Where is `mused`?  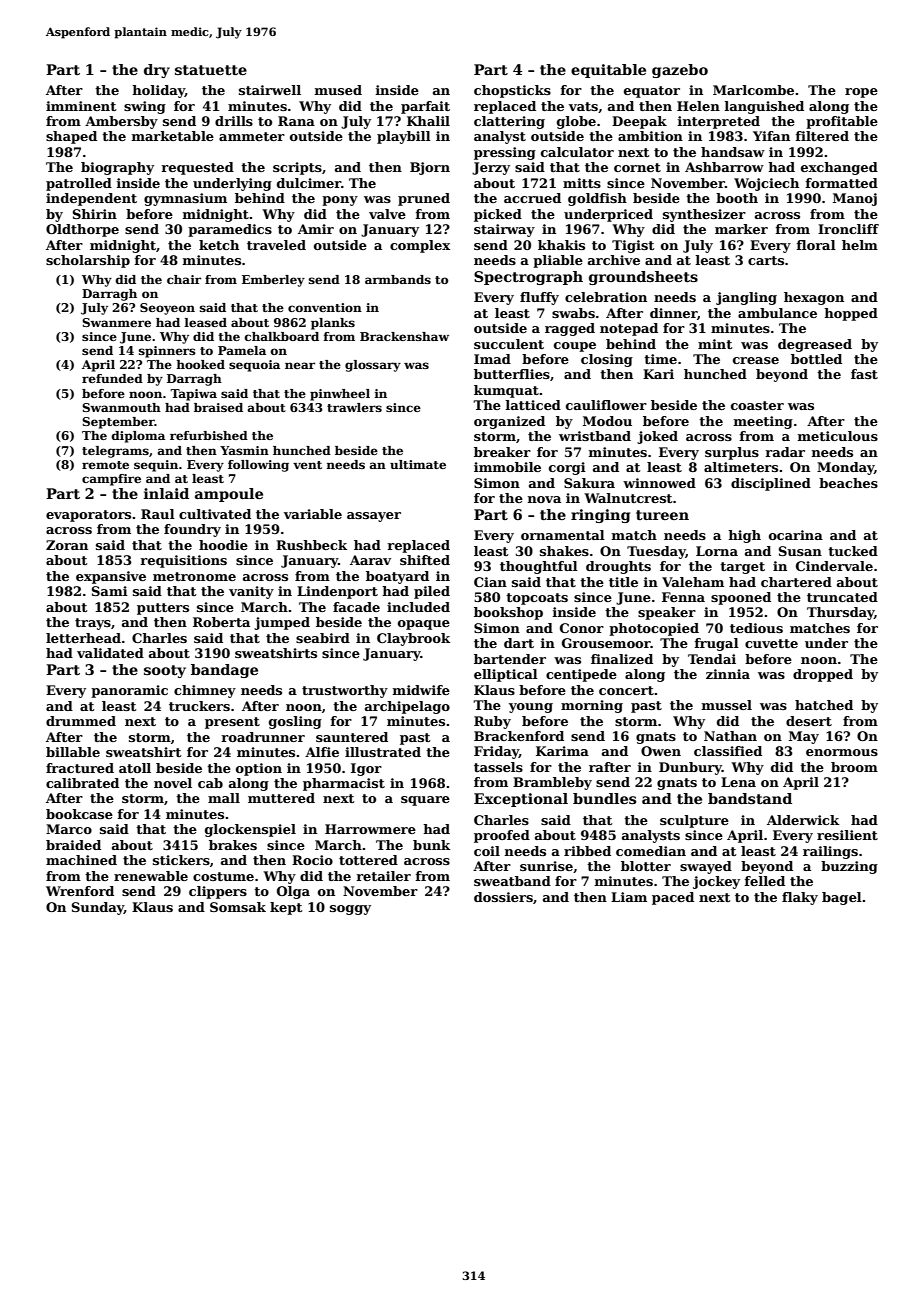 mused is located at coordinates (338, 90).
